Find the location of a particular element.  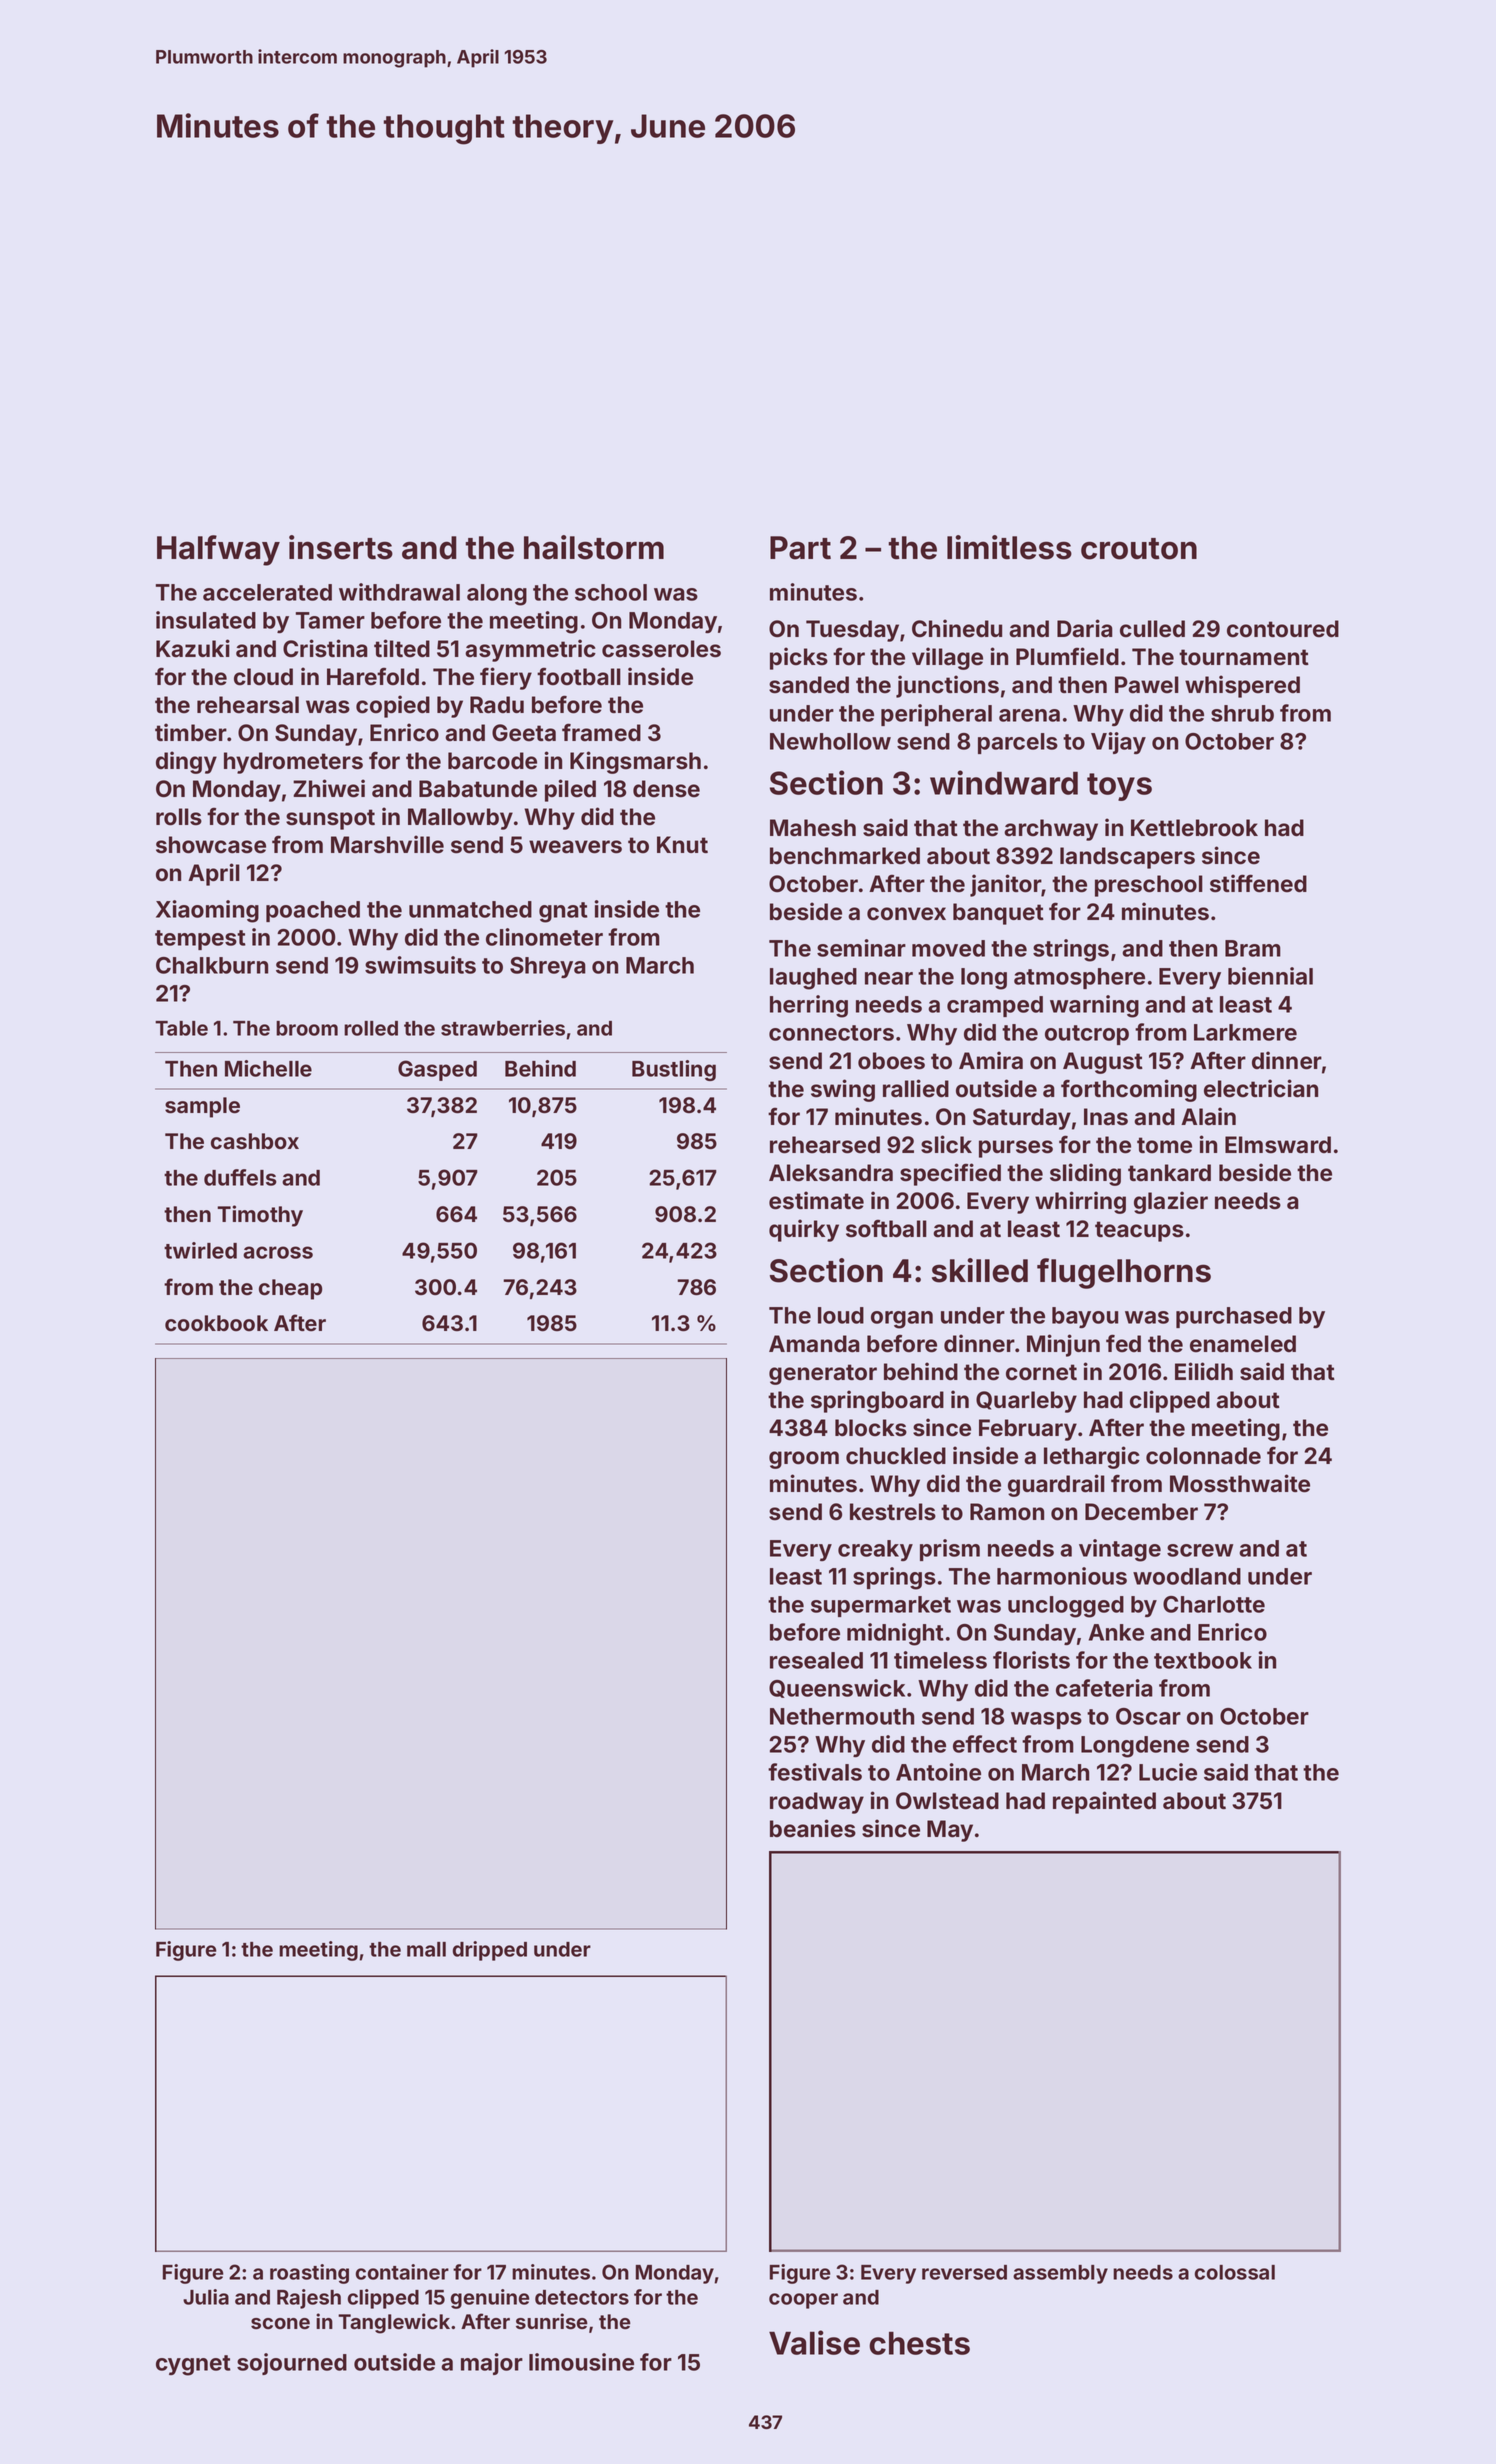

strings is located at coordinates (1071, 950).
